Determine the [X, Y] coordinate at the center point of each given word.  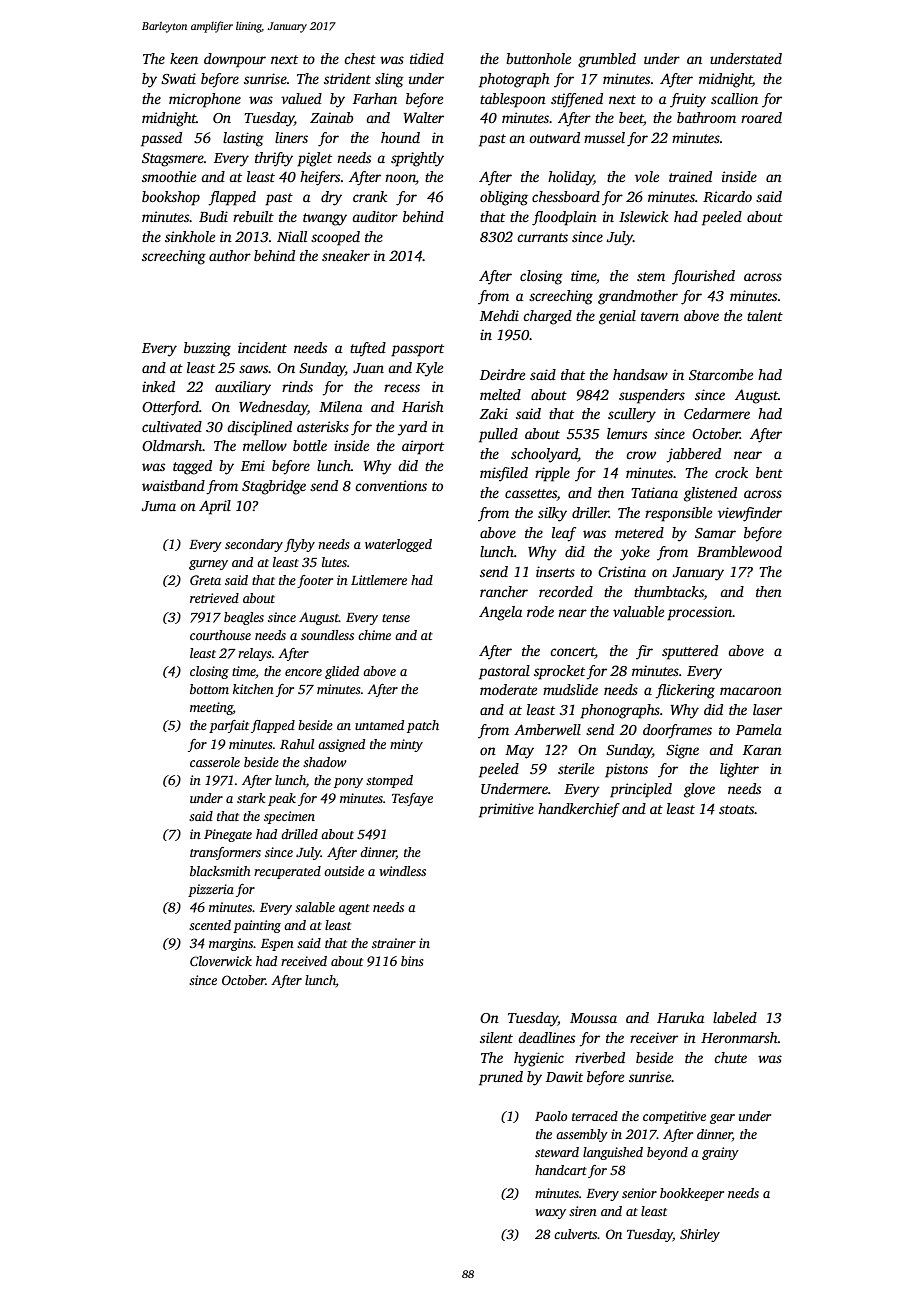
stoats [736, 809]
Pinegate [228, 835]
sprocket [559, 672]
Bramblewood [739, 551]
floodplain [564, 218]
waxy [550, 1214]
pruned [501, 1078]
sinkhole [190, 236]
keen [184, 58]
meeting [211, 708]
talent [765, 315]
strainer [394, 943]
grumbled [607, 60]
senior [639, 1193]
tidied [427, 58]
